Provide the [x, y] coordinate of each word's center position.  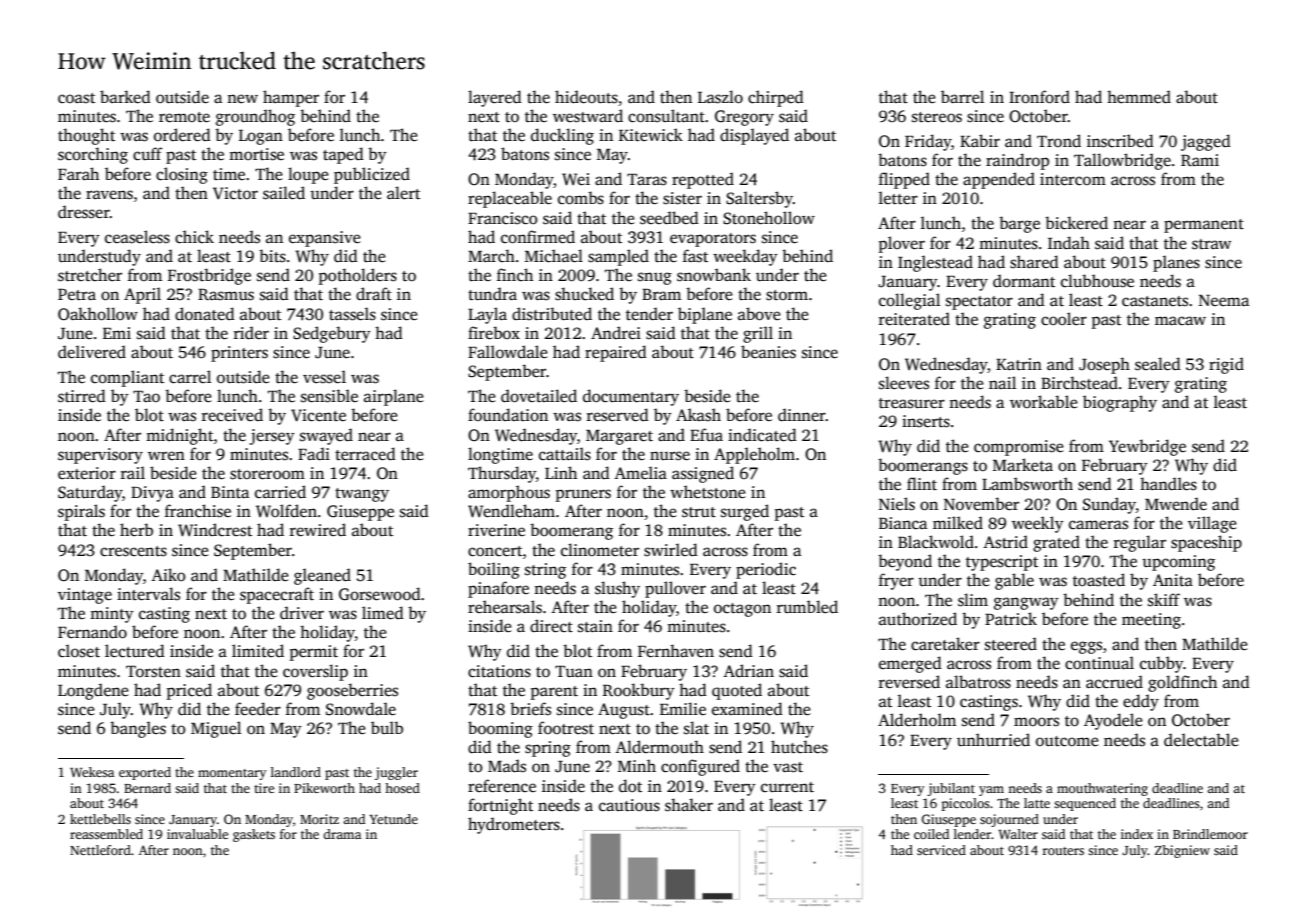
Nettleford [100, 850]
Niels [897, 504]
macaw [1180, 321]
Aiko [168, 574]
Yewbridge [1147, 447]
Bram [661, 294]
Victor [235, 193]
